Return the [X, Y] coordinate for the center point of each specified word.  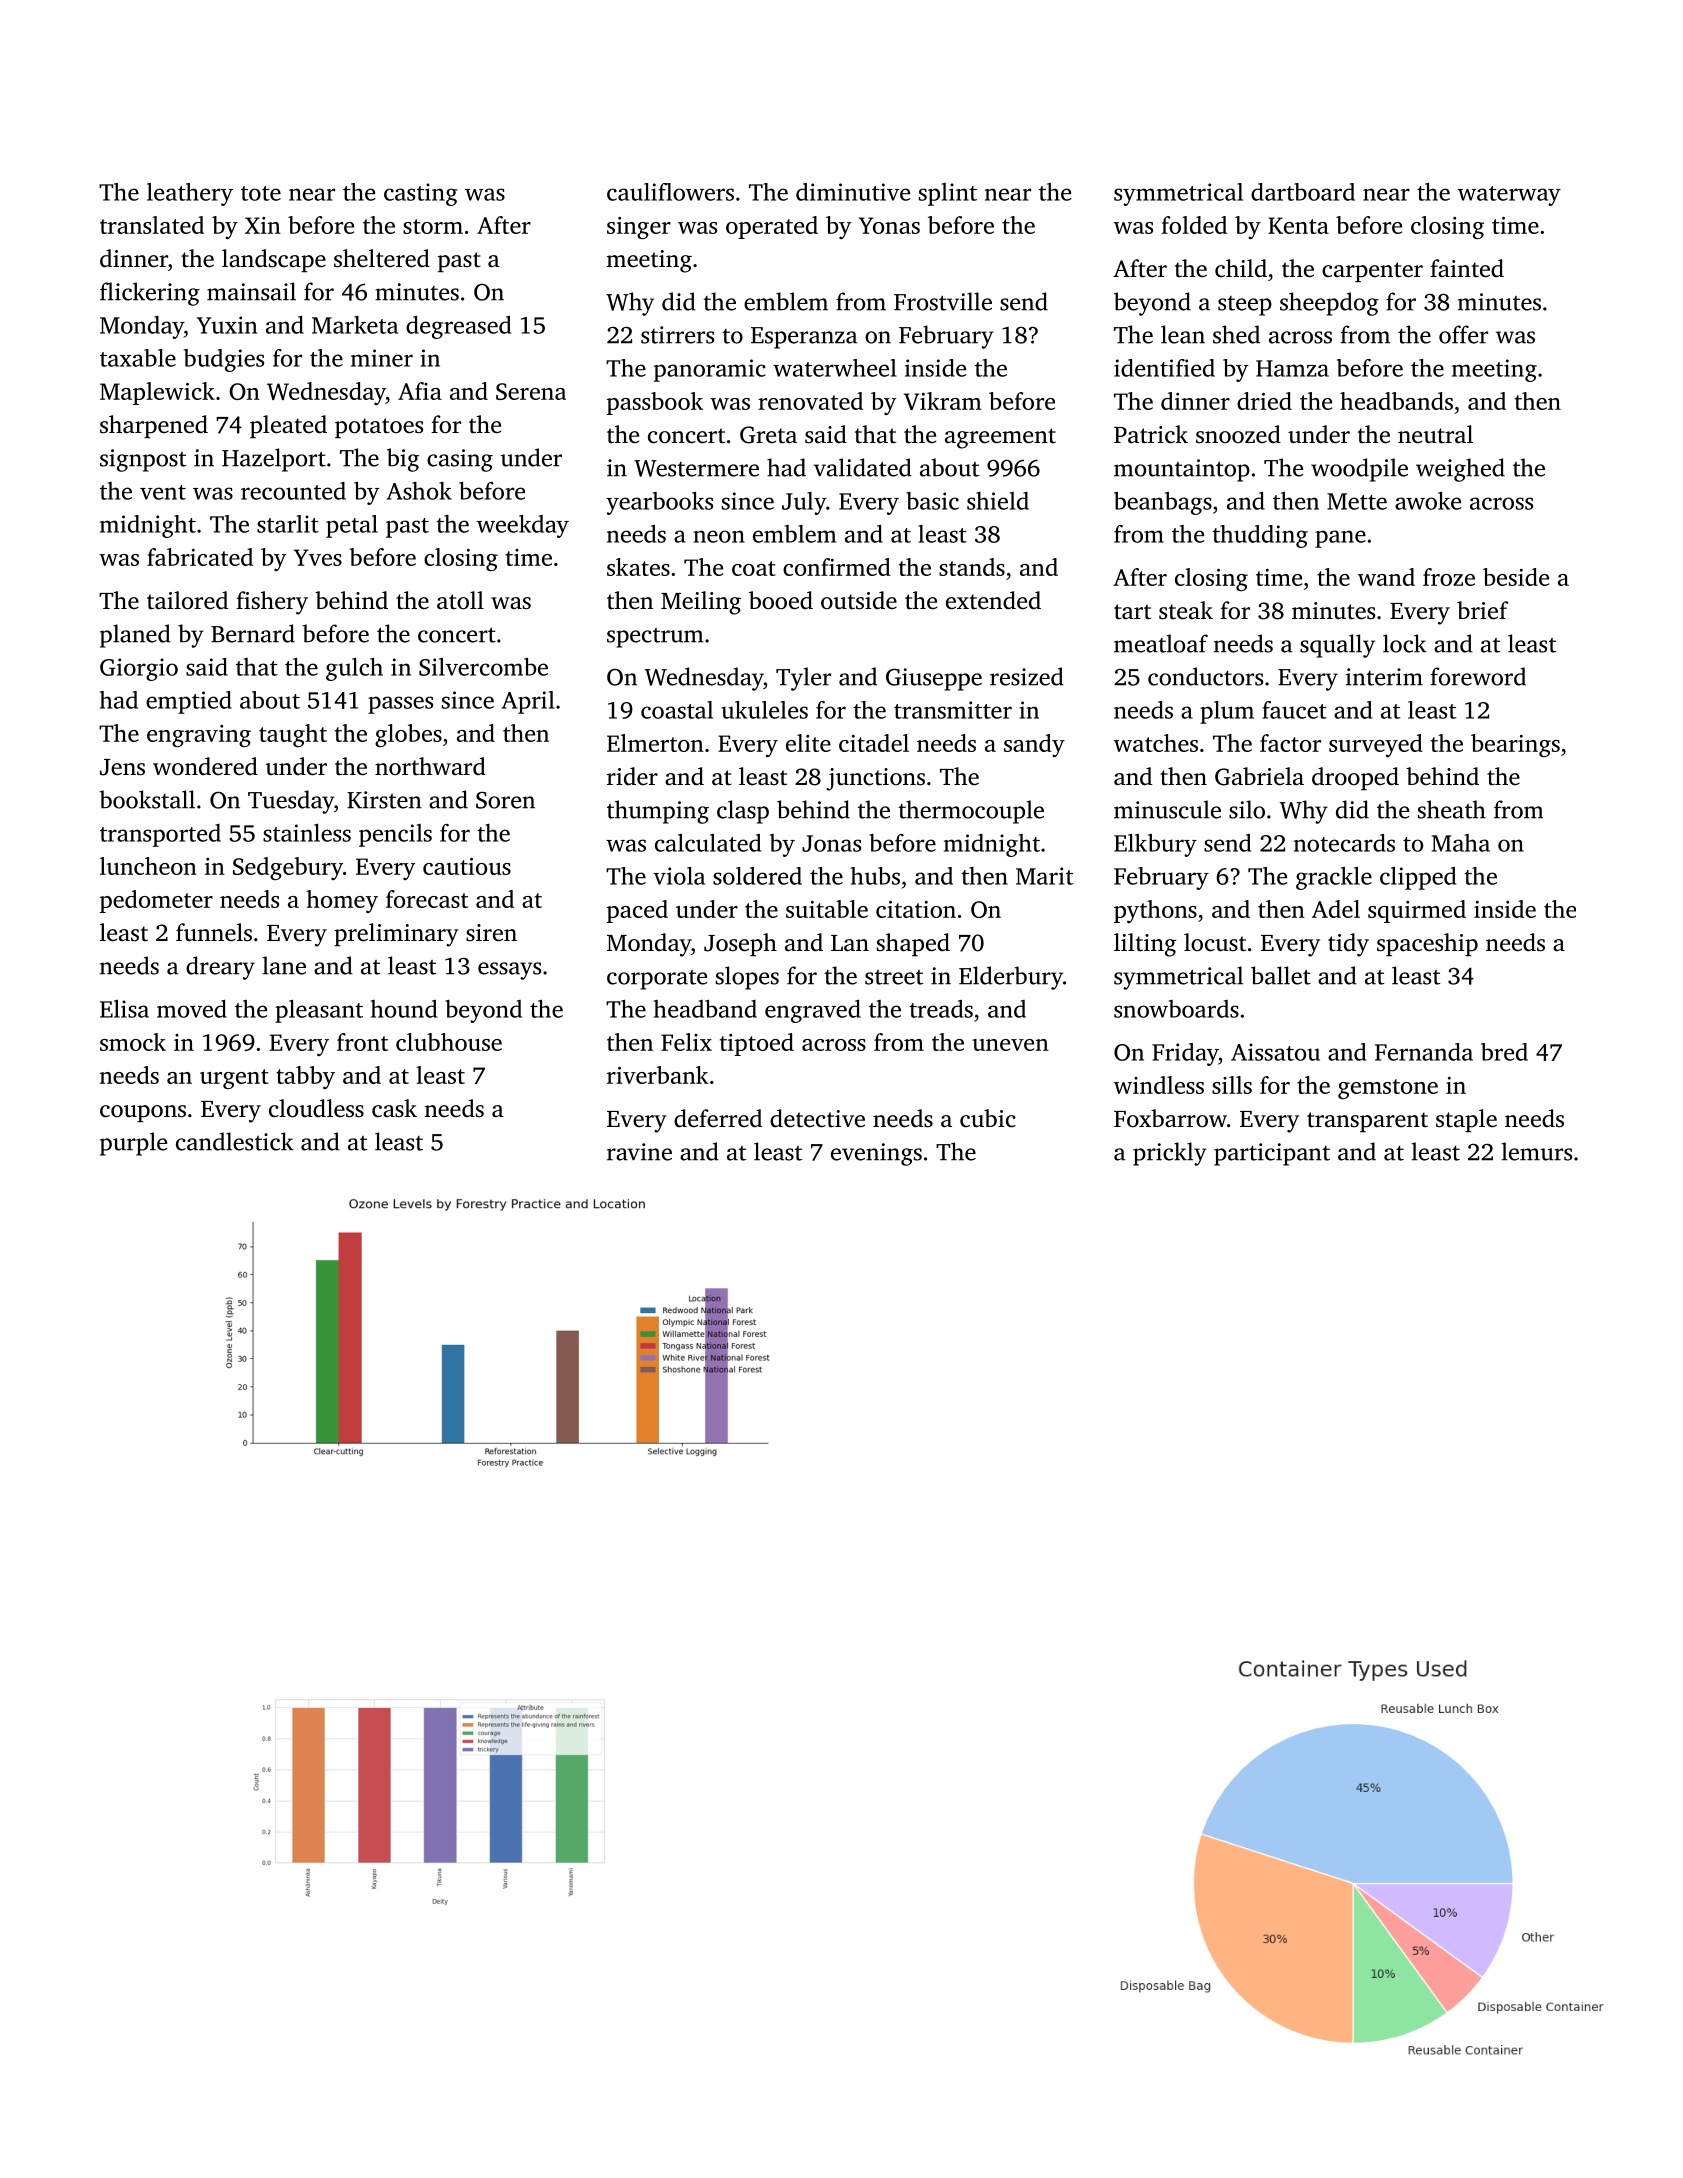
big [403, 460]
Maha [1461, 843]
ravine [639, 1152]
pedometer [156, 901]
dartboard [1303, 192]
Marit [1044, 876]
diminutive [853, 192]
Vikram [943, 401]
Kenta [1298, 225]
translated [152, 225]
